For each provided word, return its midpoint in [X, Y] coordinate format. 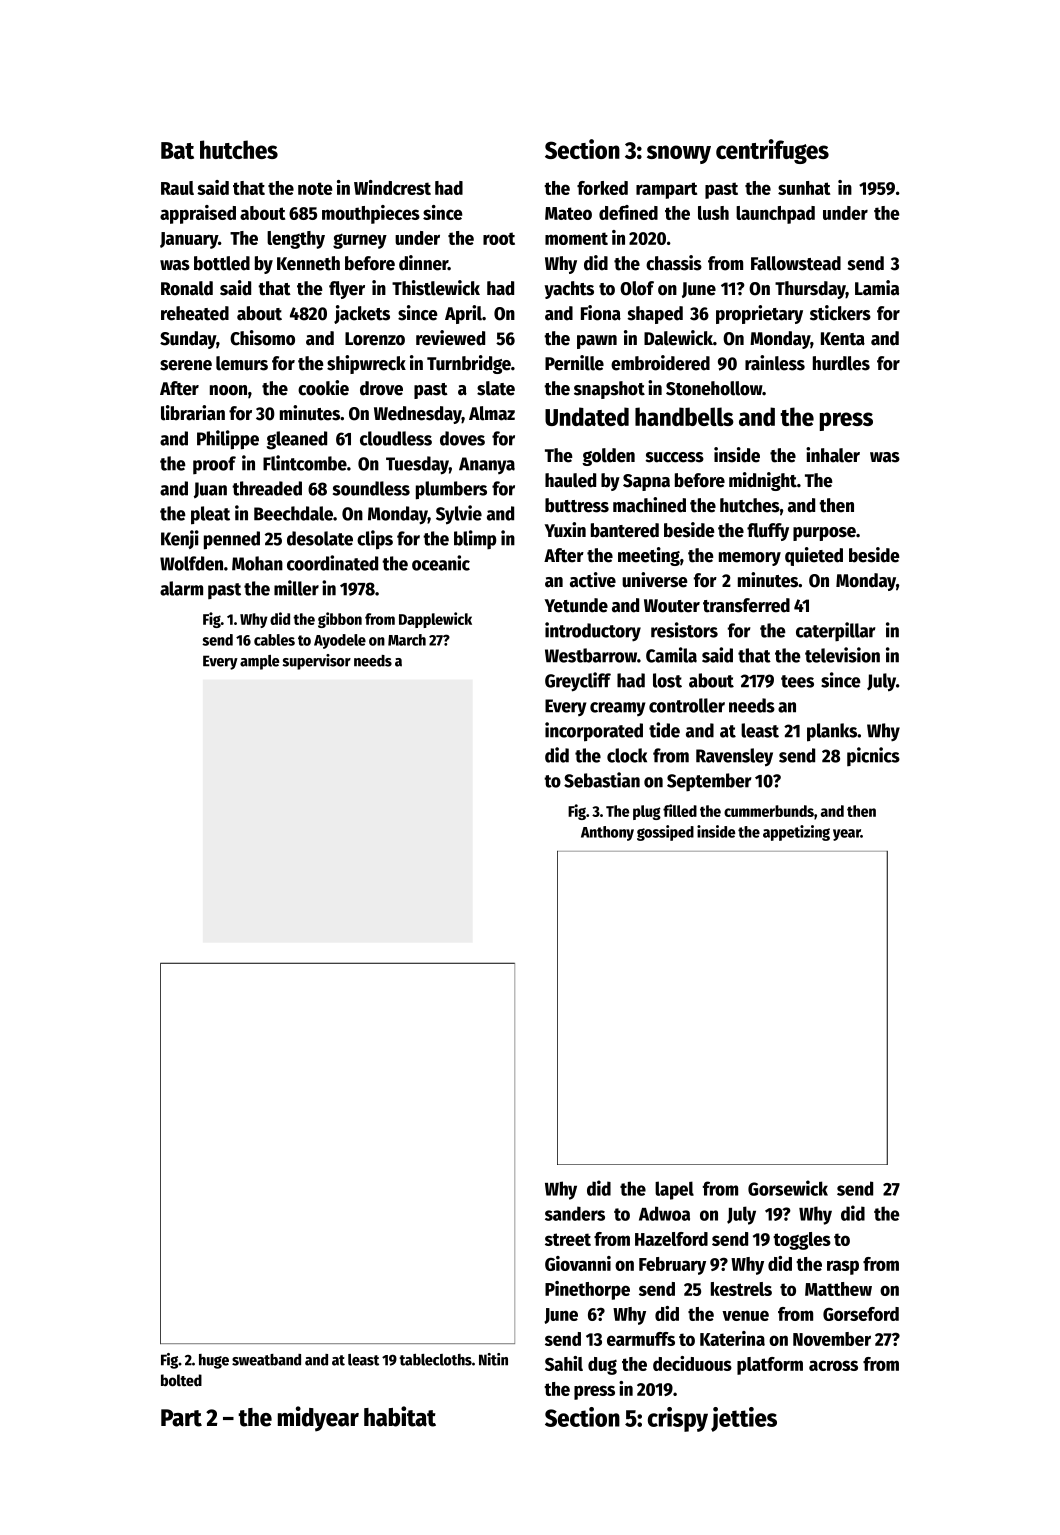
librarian [193, 413]
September [709, 782]
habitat [400, 1416]
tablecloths [435, 1360]
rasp [843, 1267]
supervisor [316, 662]
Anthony [607, 833]
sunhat [804, 188]
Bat [177, 150]
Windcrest [392, 187]
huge [214, 1361]
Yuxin [565, 530]
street [568, 1239]
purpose [824, 534]
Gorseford [861, 1314]
